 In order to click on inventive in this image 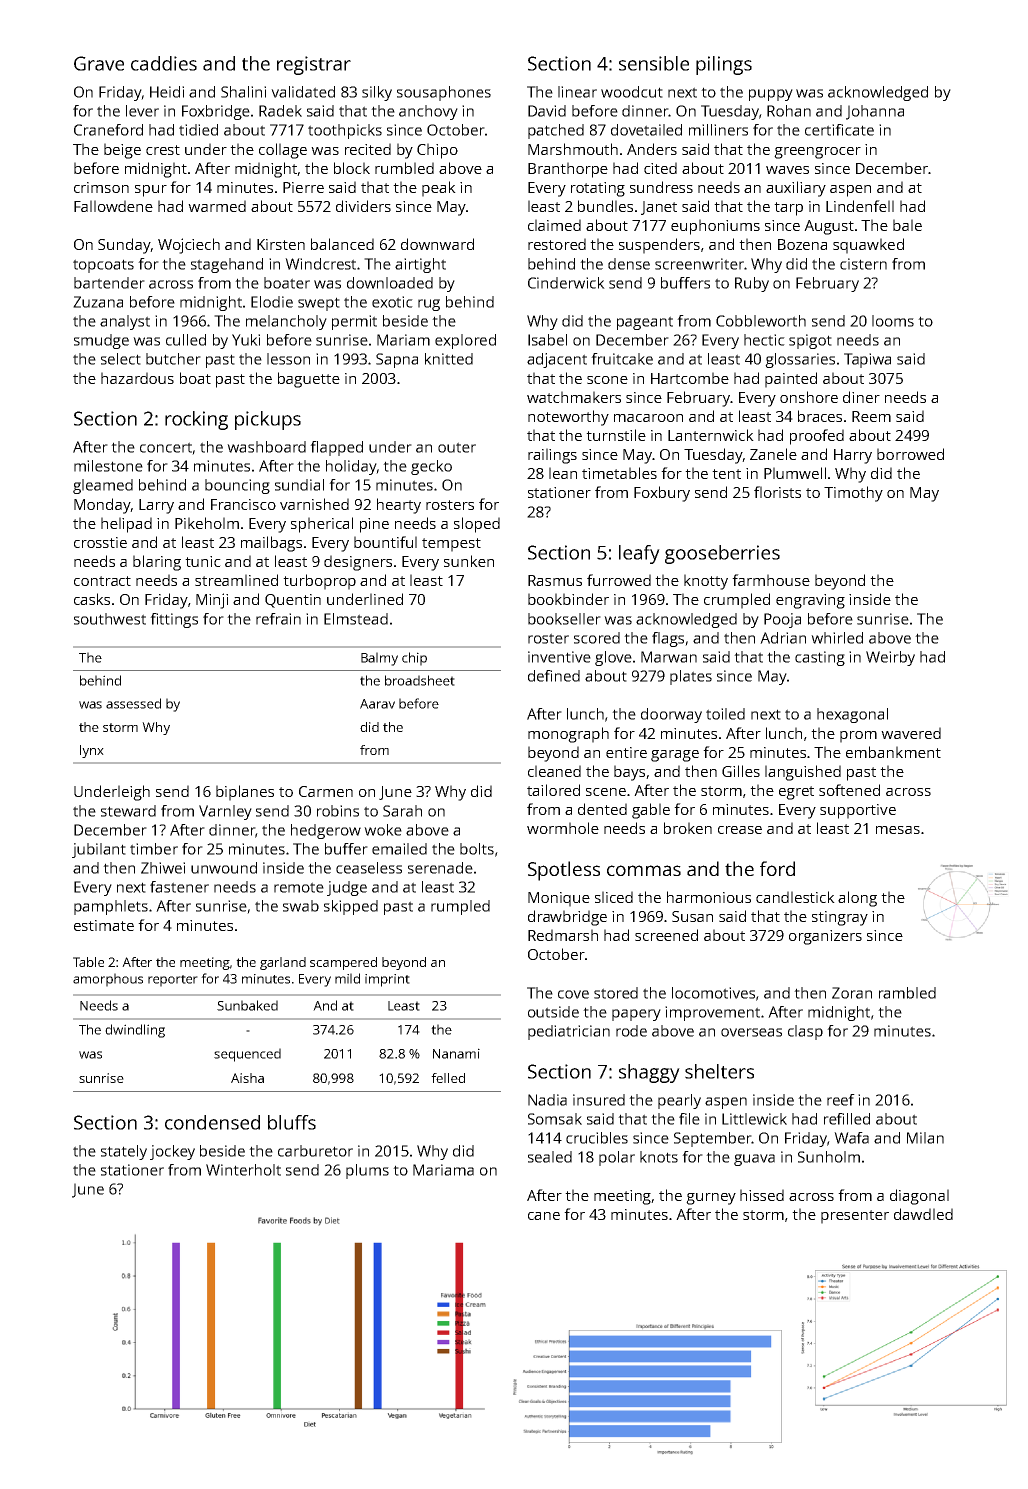, I will do `click(559, 657)`.
